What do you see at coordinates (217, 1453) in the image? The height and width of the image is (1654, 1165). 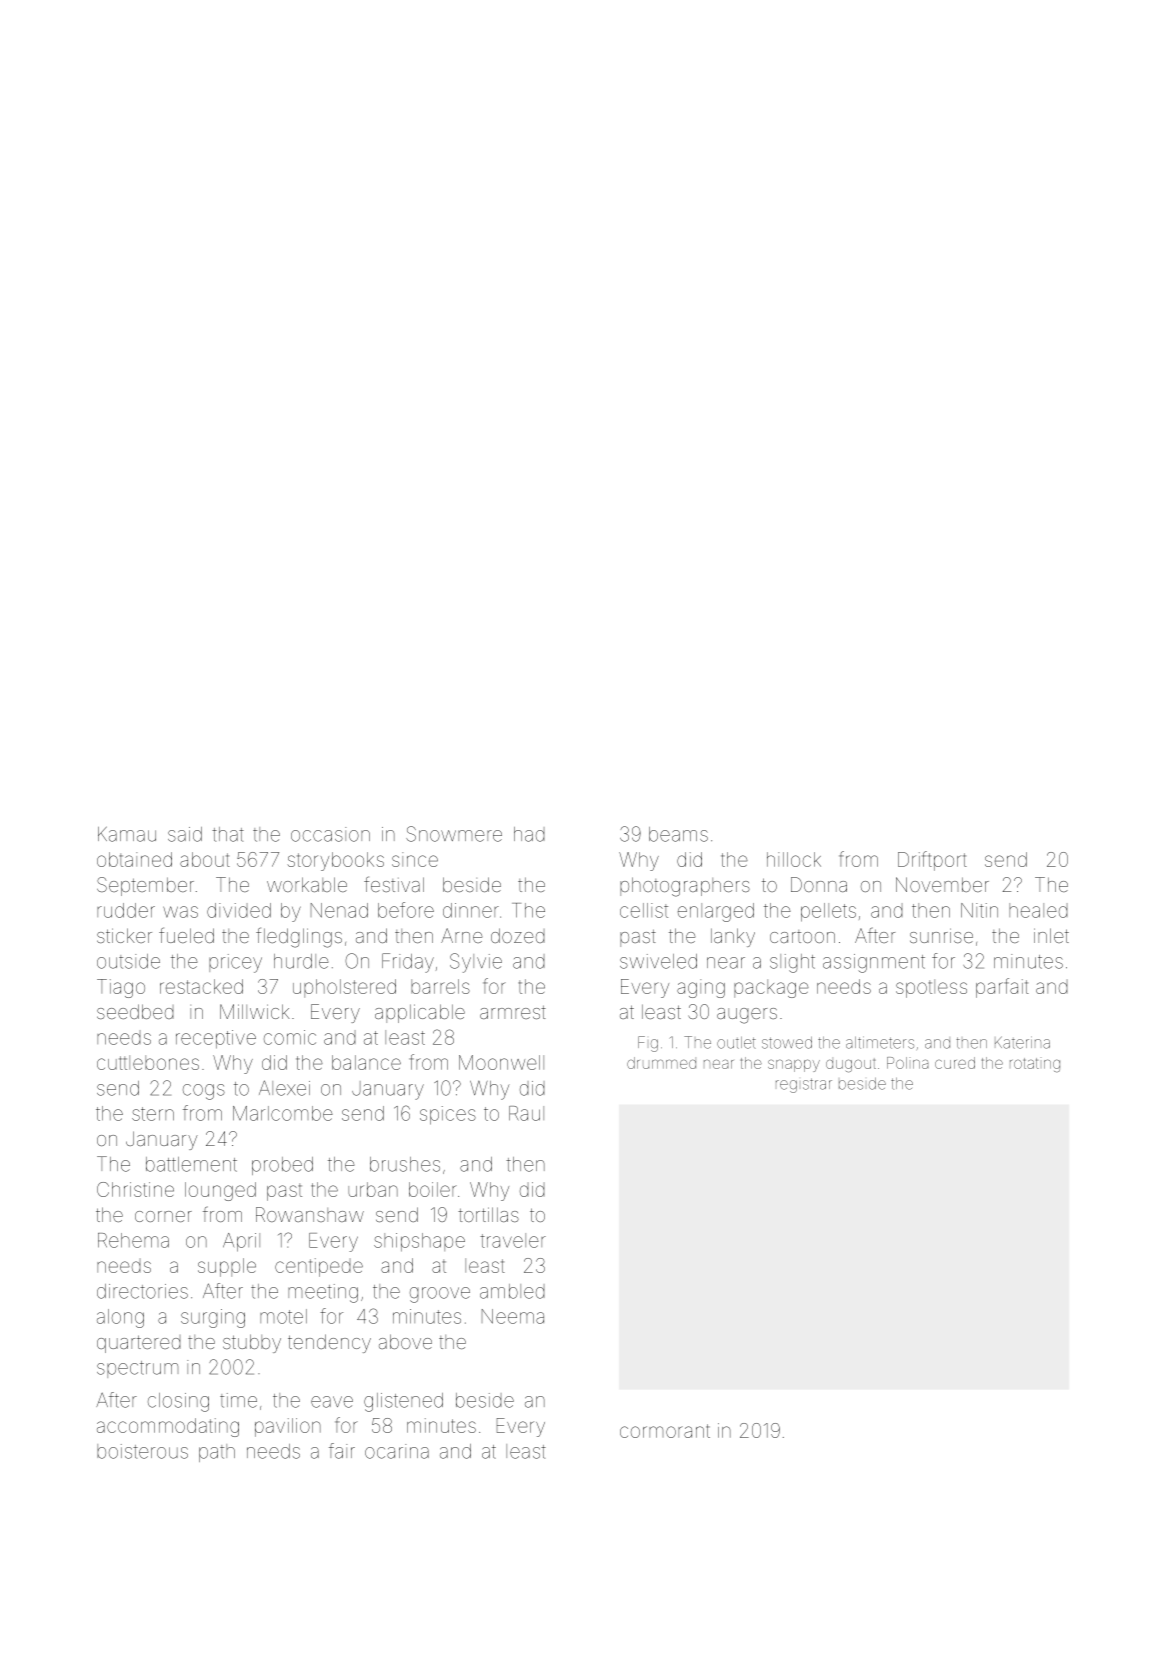 I see `path` at bounding box center [217, 1453].
